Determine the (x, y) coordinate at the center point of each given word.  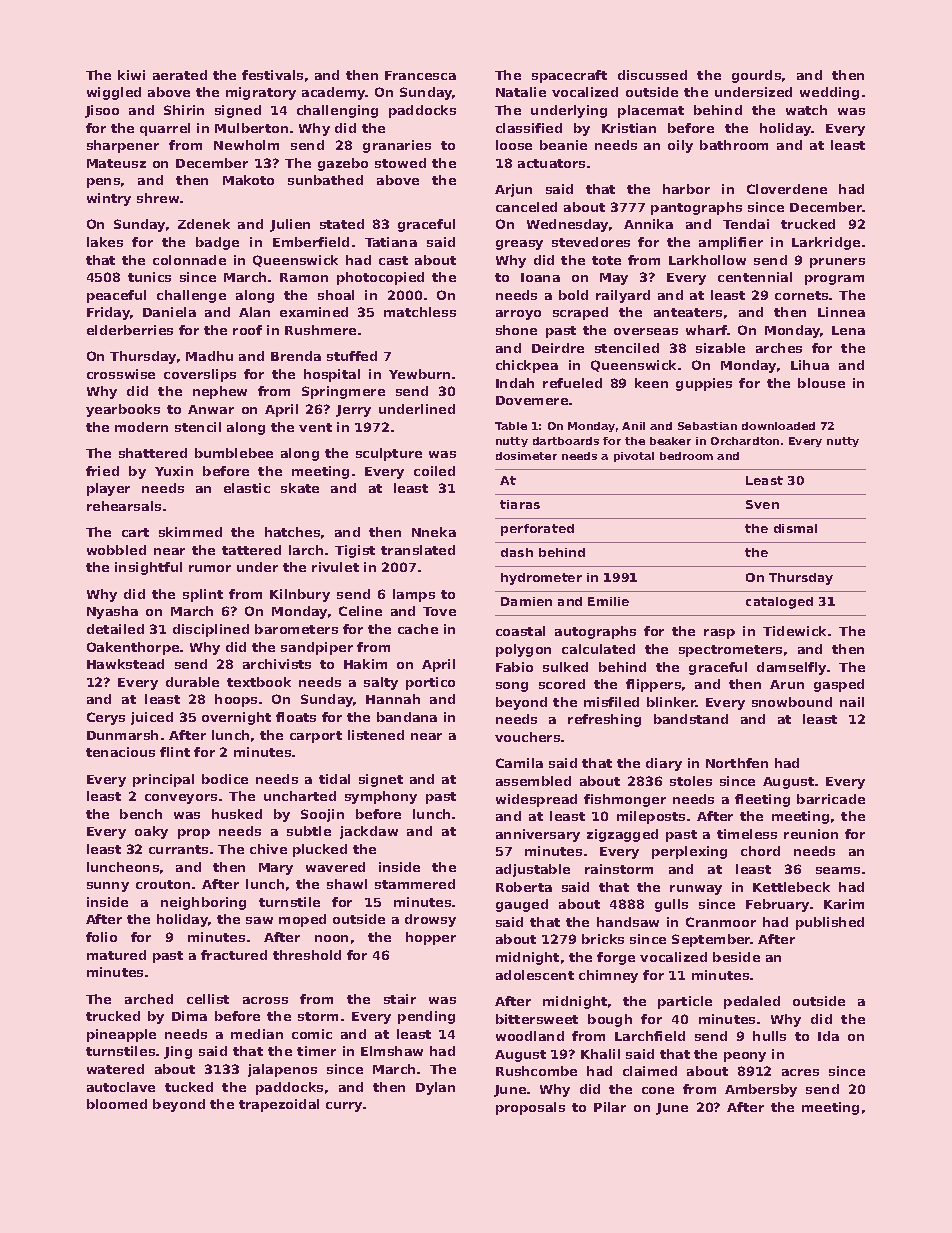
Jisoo (102, 111)
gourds (756, 76)
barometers (296, 629)
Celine (360, 611)
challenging (337, 111)
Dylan (435, 1088)
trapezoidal (279, 1105)
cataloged (779, 603)
